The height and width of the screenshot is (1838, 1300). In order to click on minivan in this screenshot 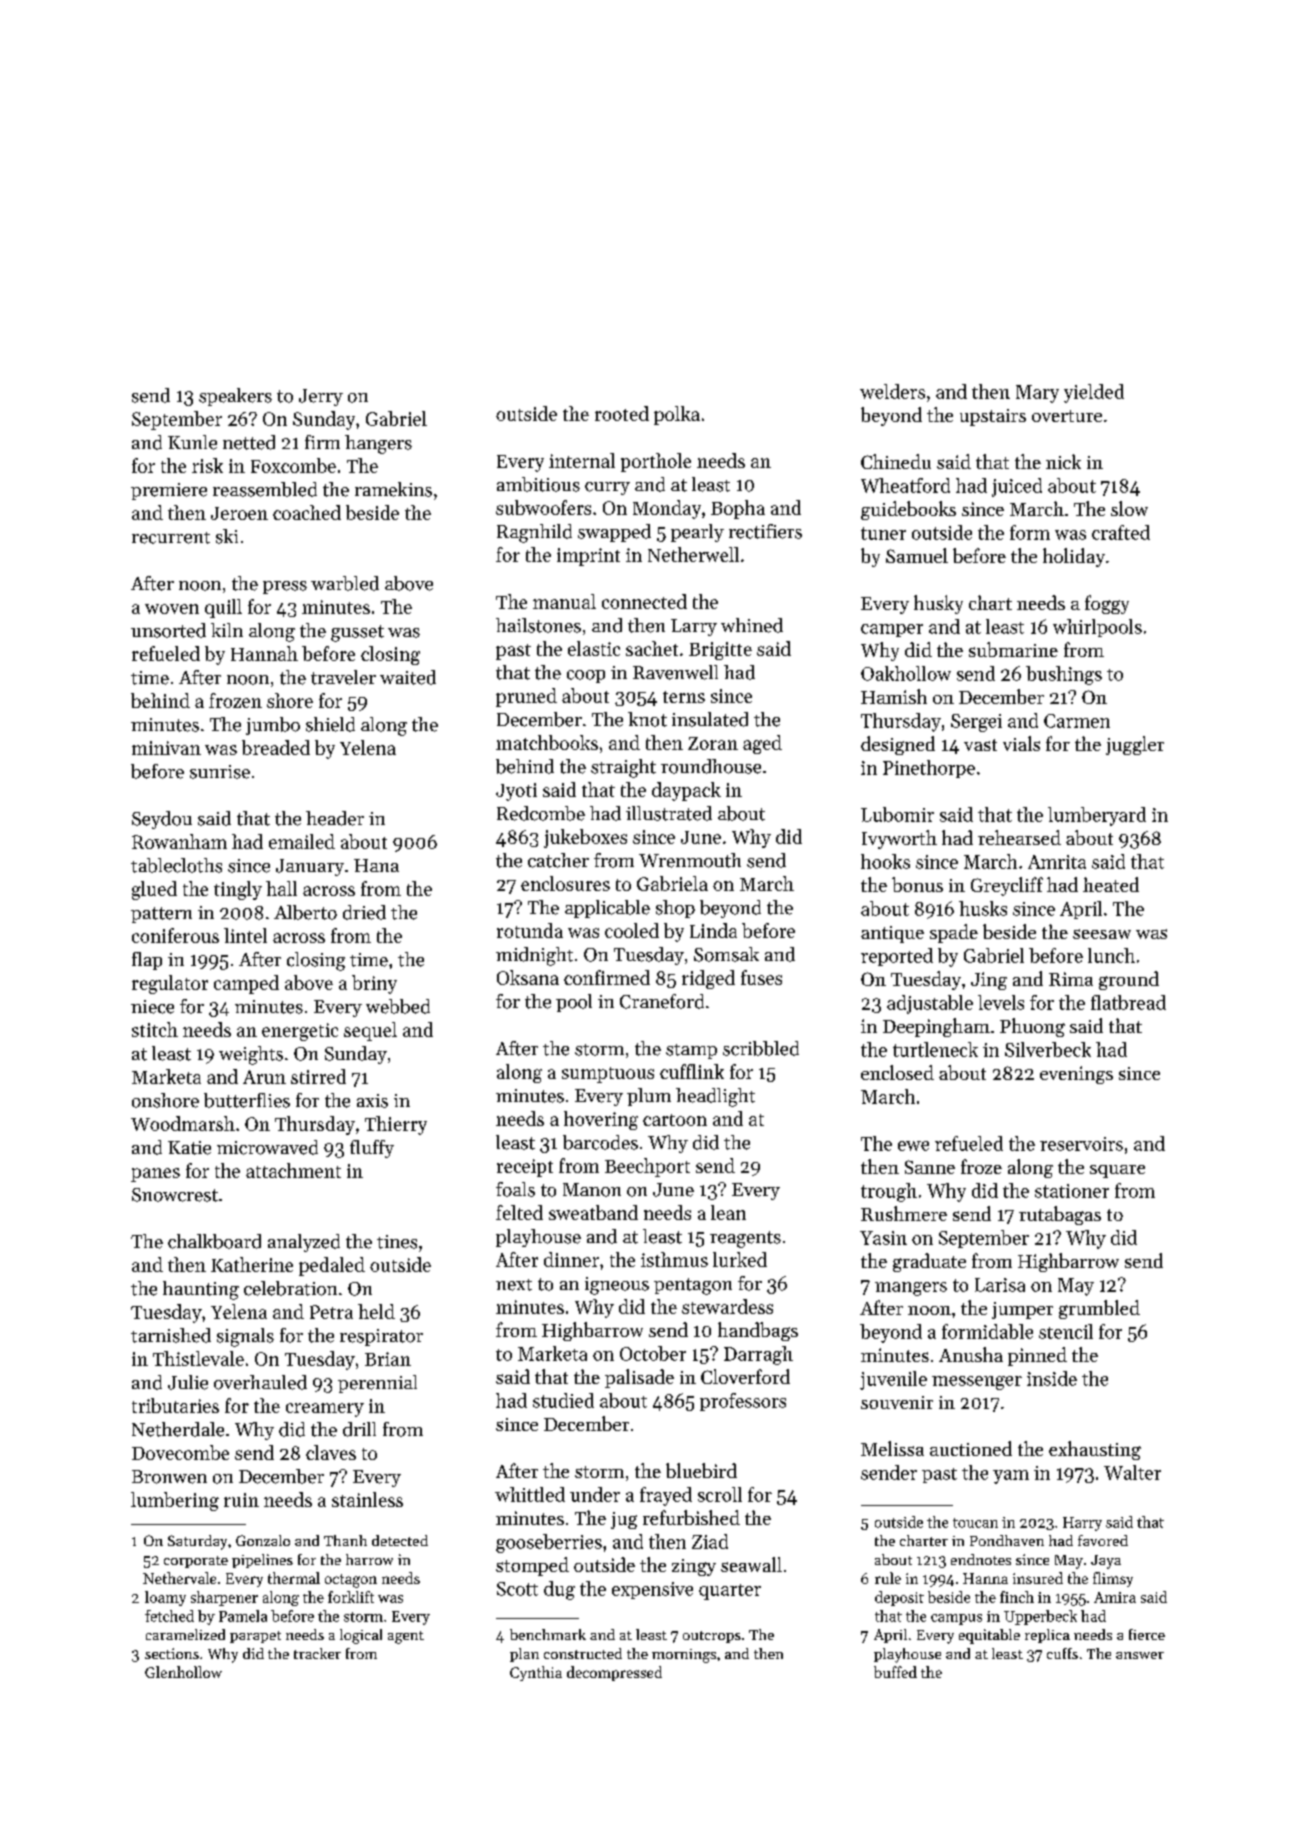, I will do `click(166, 748)`.
